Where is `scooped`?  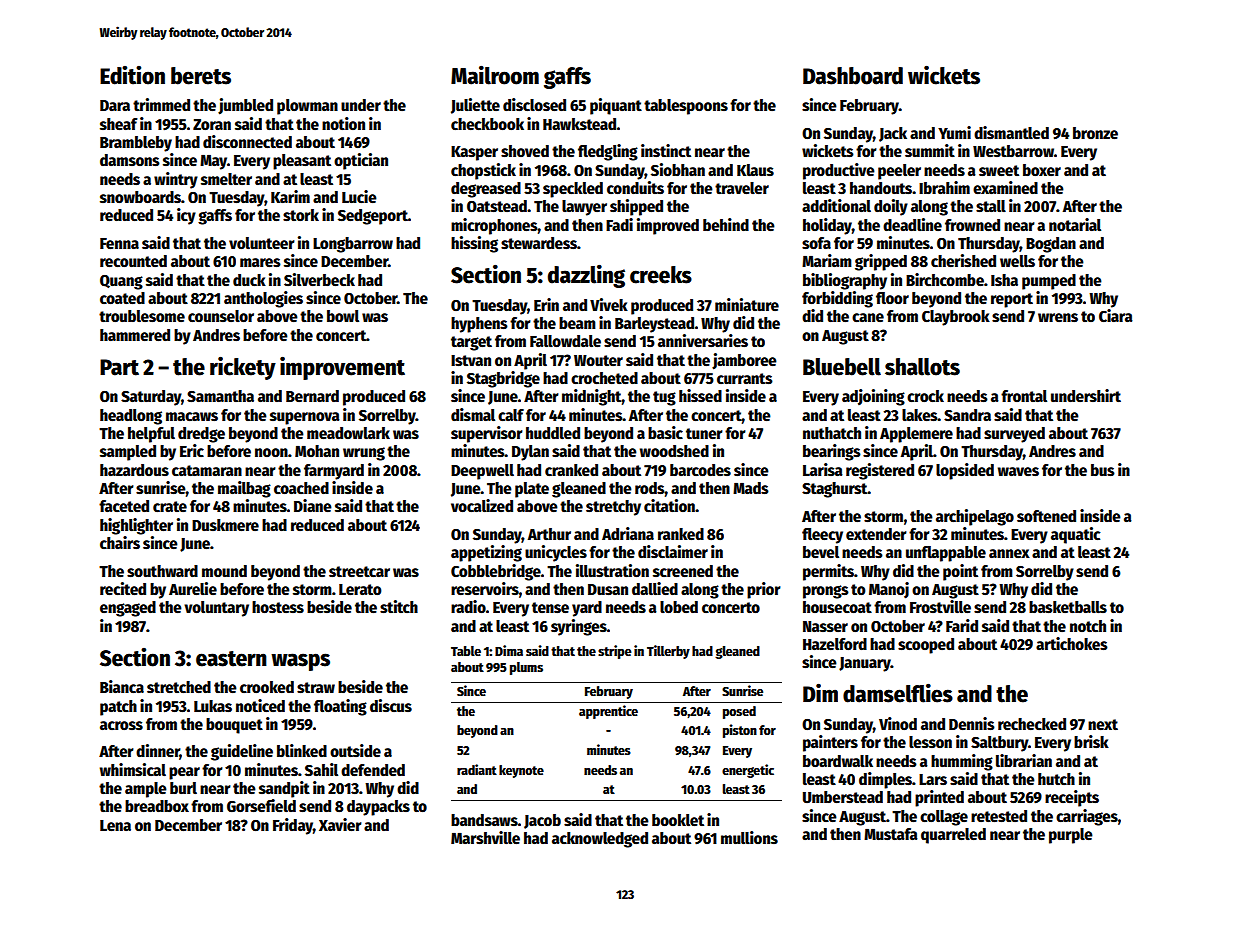
scooped is located at coordinates (926, 646).
